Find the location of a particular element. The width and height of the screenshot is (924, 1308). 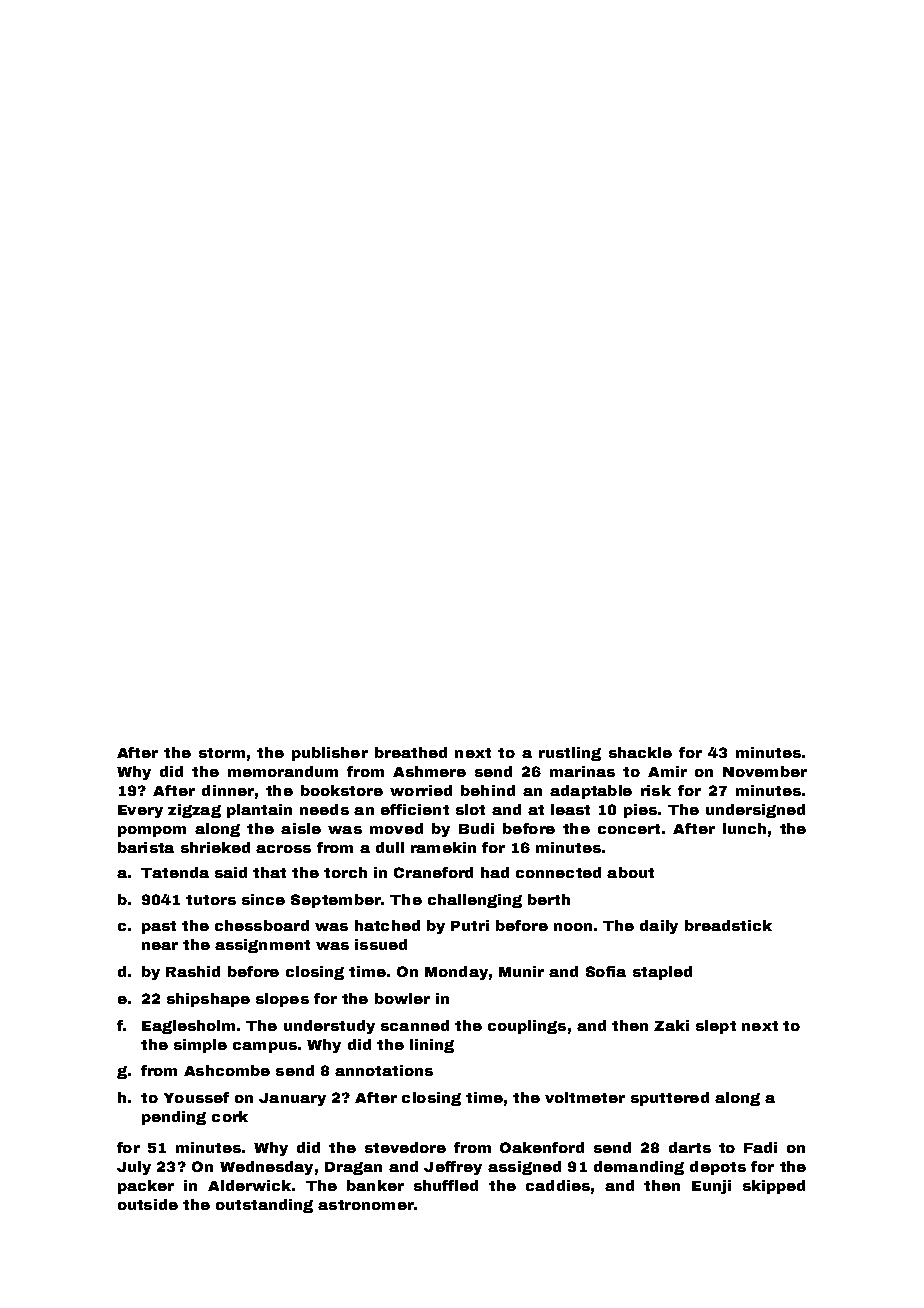

January is located at coordinates (292, 1099).
